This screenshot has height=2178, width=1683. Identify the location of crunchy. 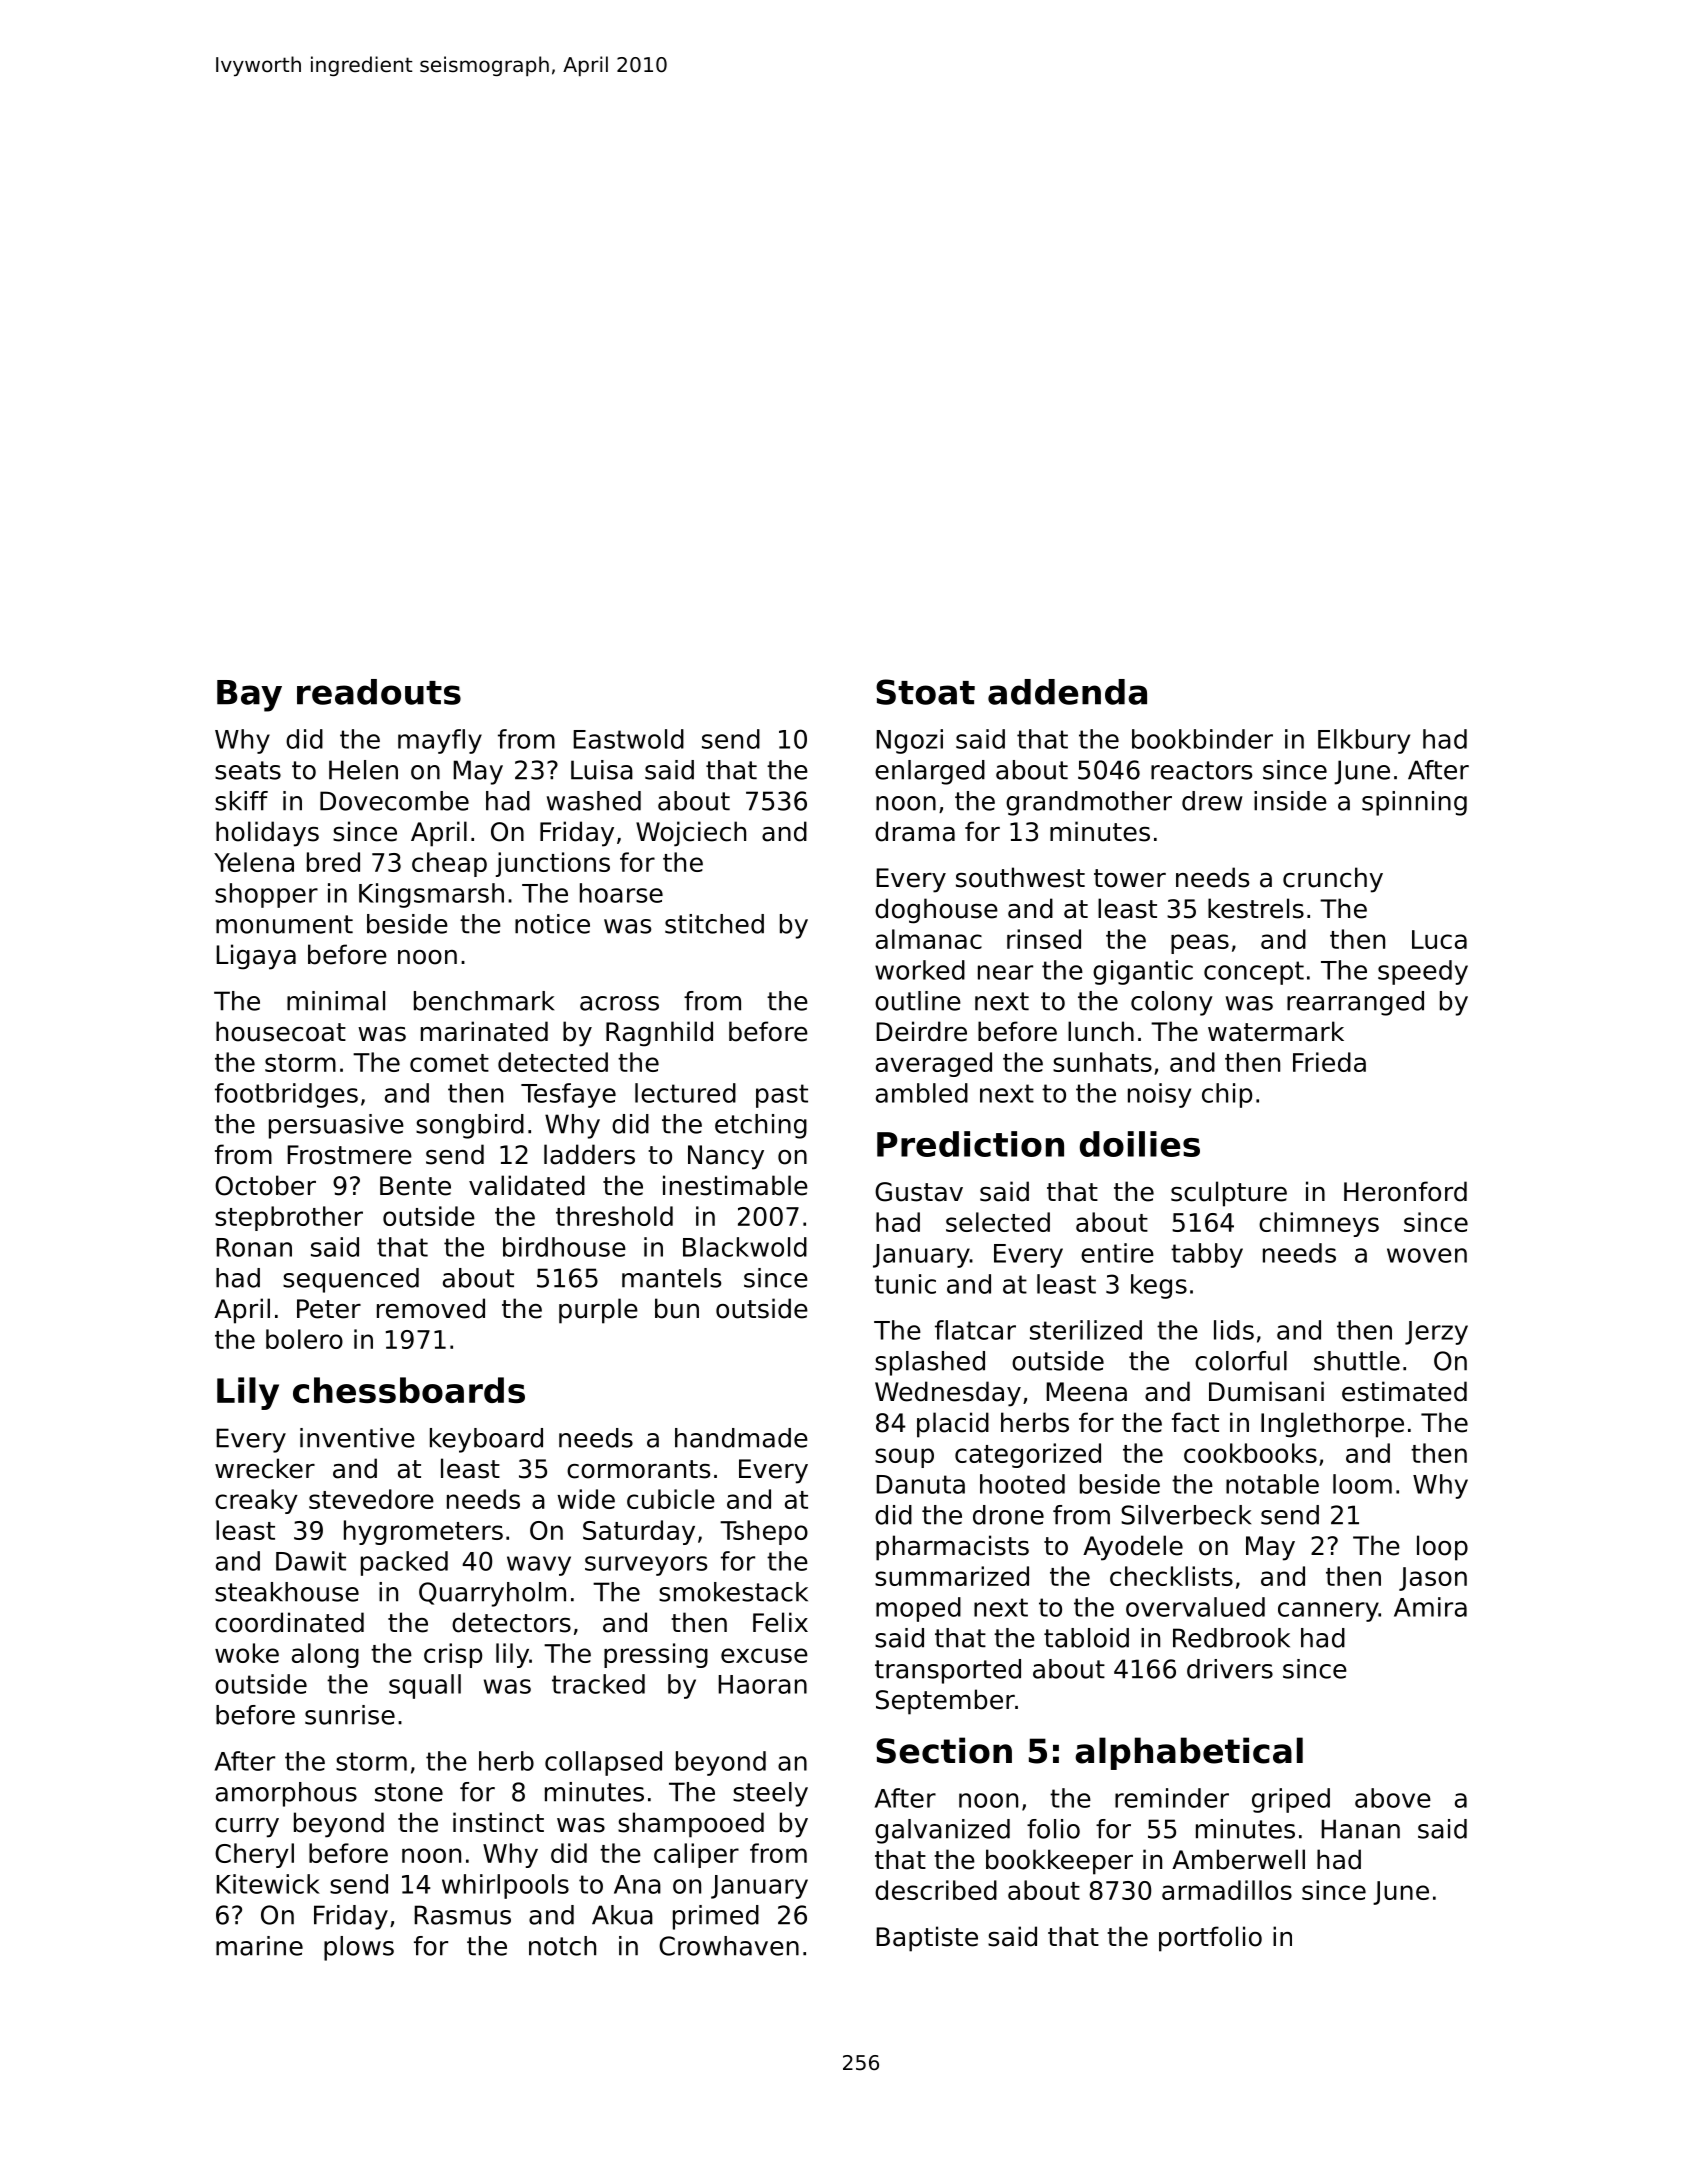
(1333, 880).
